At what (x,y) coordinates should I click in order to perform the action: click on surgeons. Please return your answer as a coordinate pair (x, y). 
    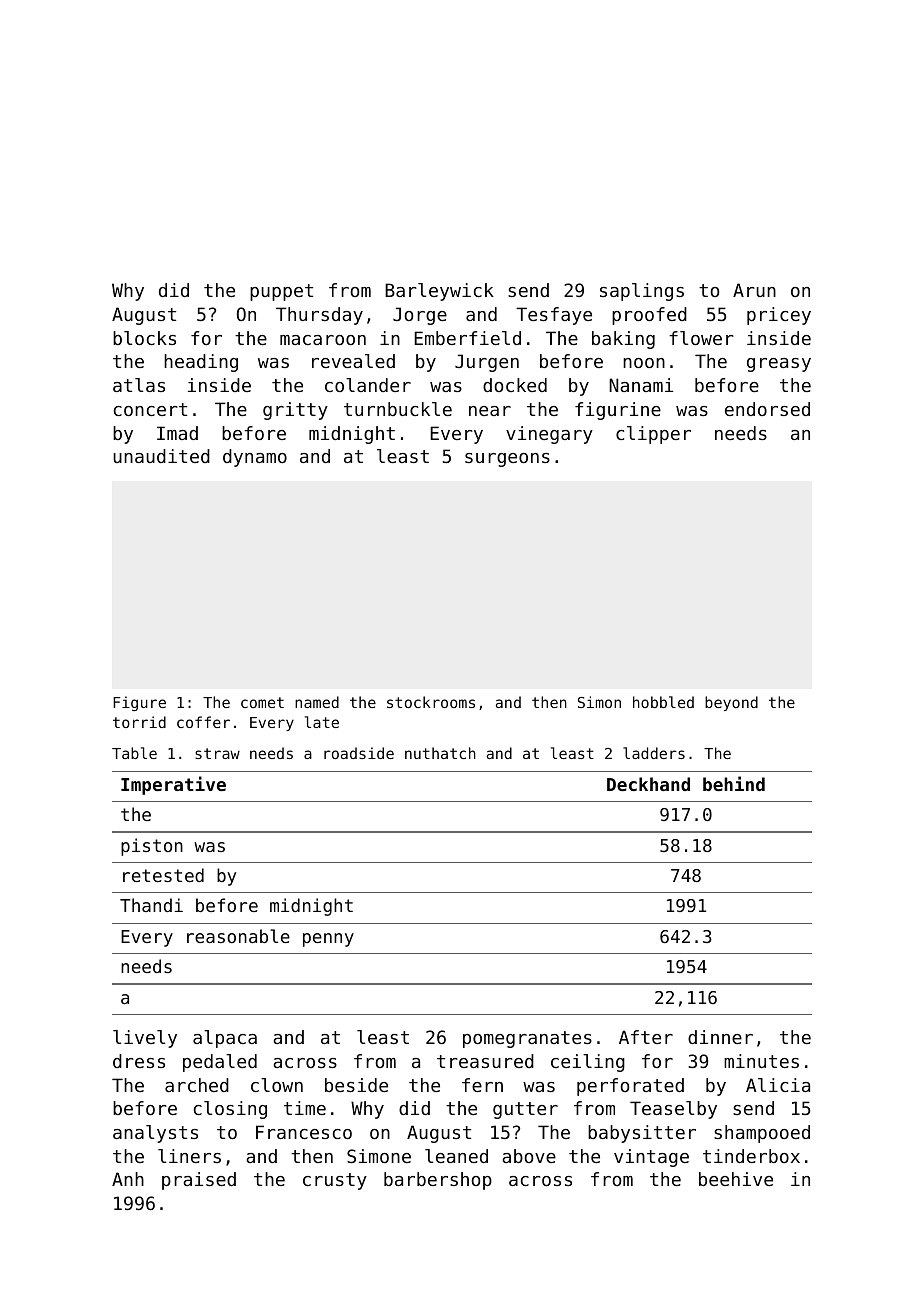
    Looking at the image, I should click on (507, 460).
